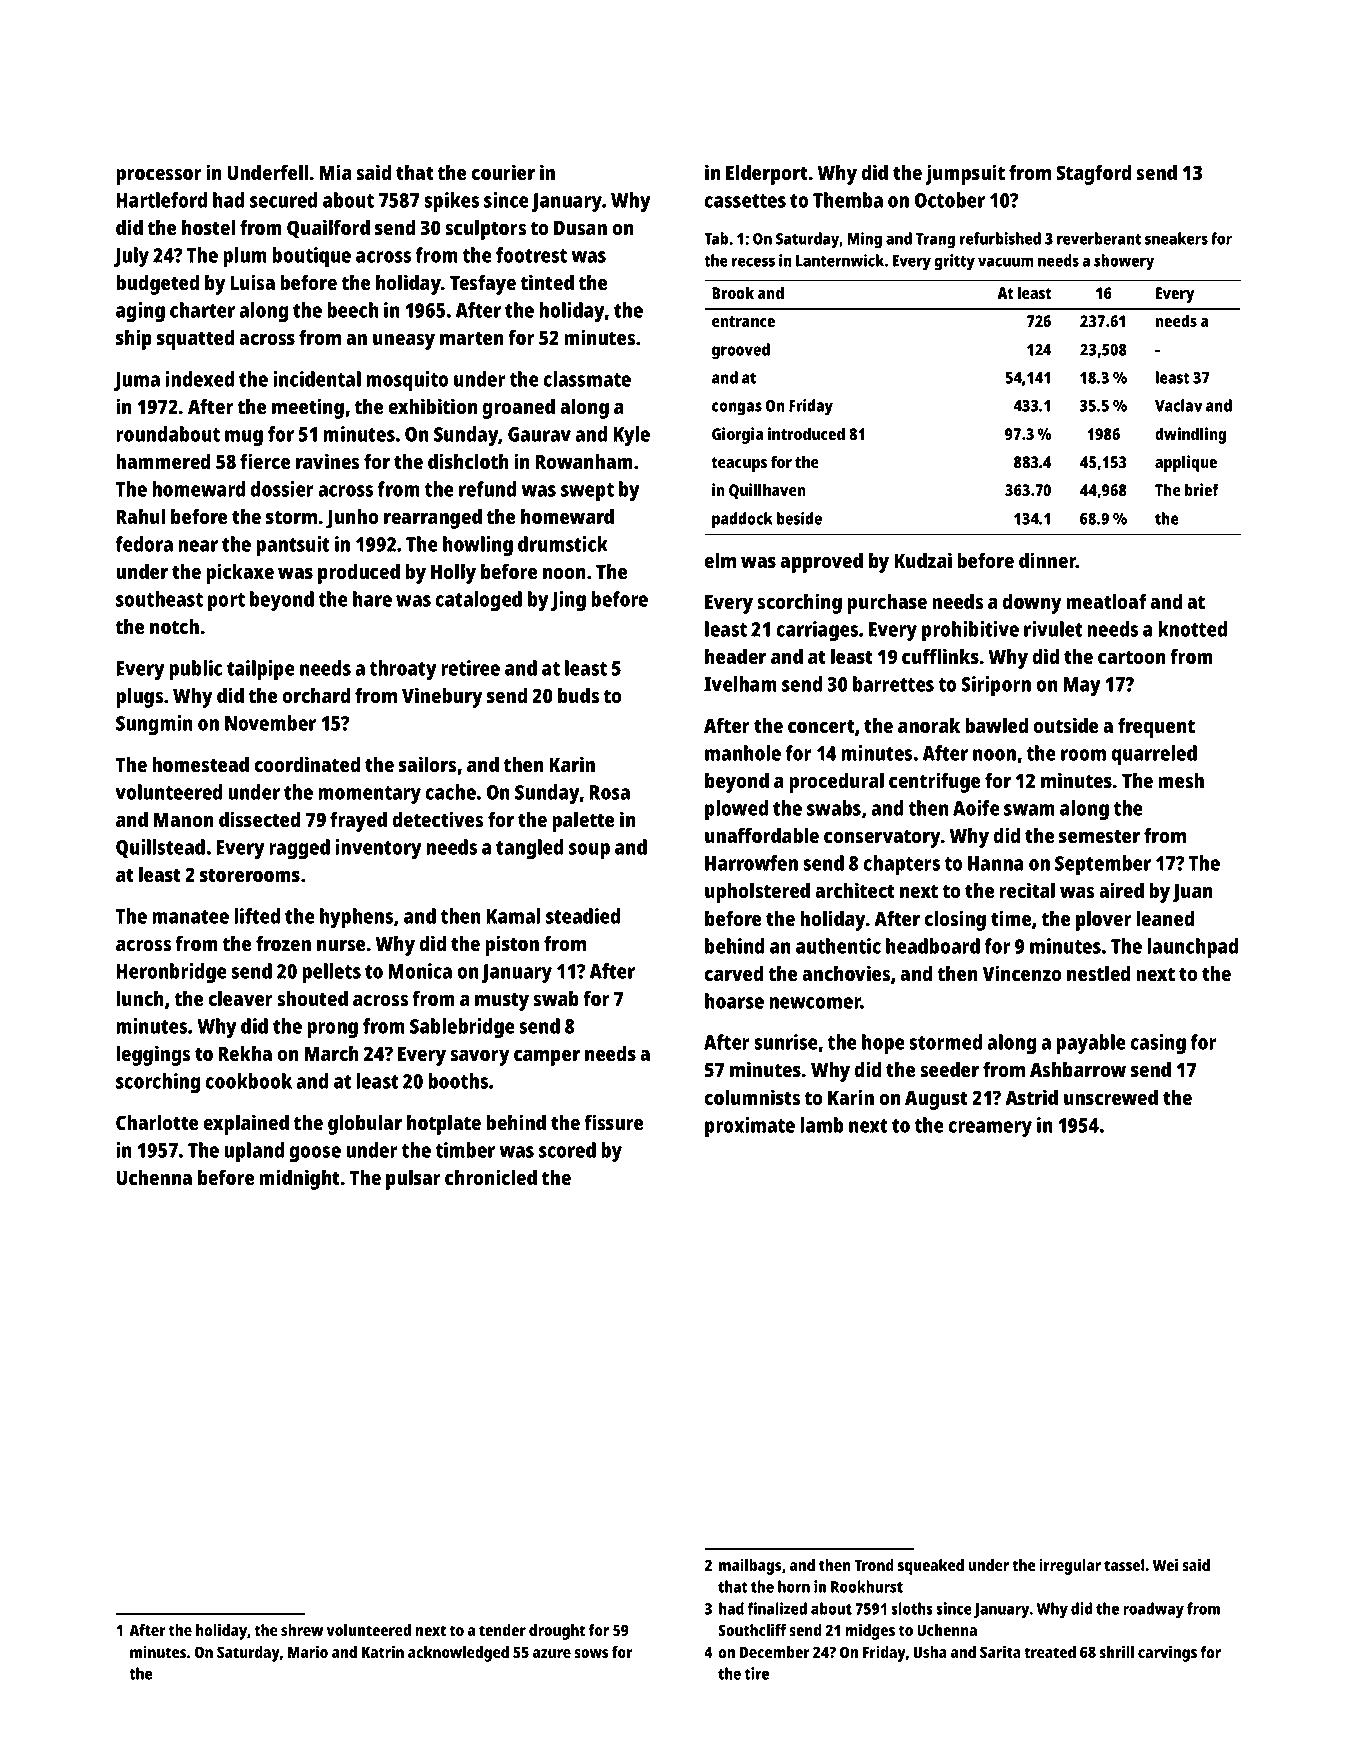 The width and height of the screenshot is (1357, 1756). What do you see at coordinates (931, 1567) in the screenshot?
I see `squeaked` at bounding box center [931, 1567].
